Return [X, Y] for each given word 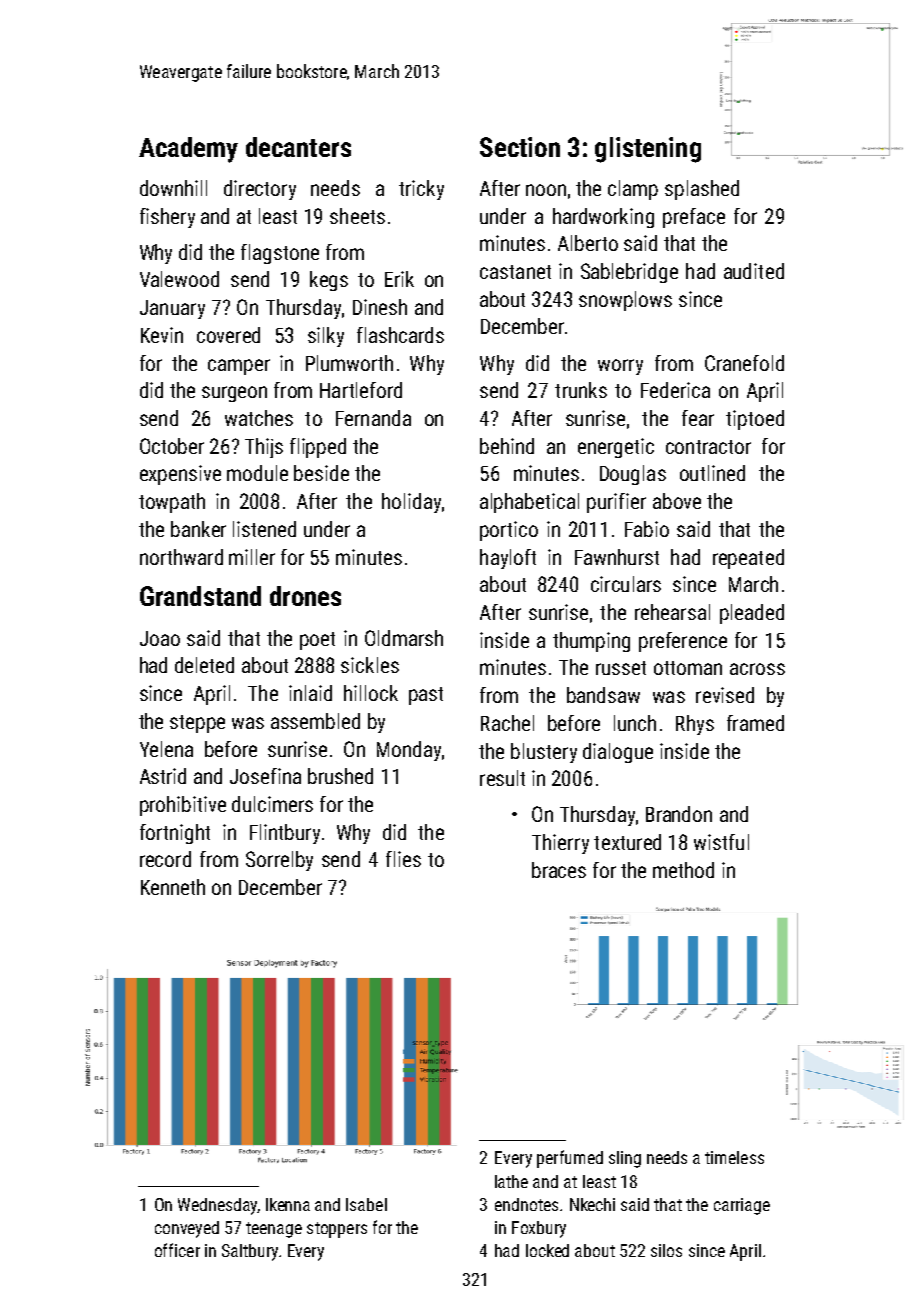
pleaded [752, 614]
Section [520, 147]
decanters [298, 147]
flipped [318, 448]
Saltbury [250, 1252]
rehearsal [672, 612]
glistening [648, 150]
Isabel [366, 1204]
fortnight [175, 834]
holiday [411, 503]
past [426, 696]
